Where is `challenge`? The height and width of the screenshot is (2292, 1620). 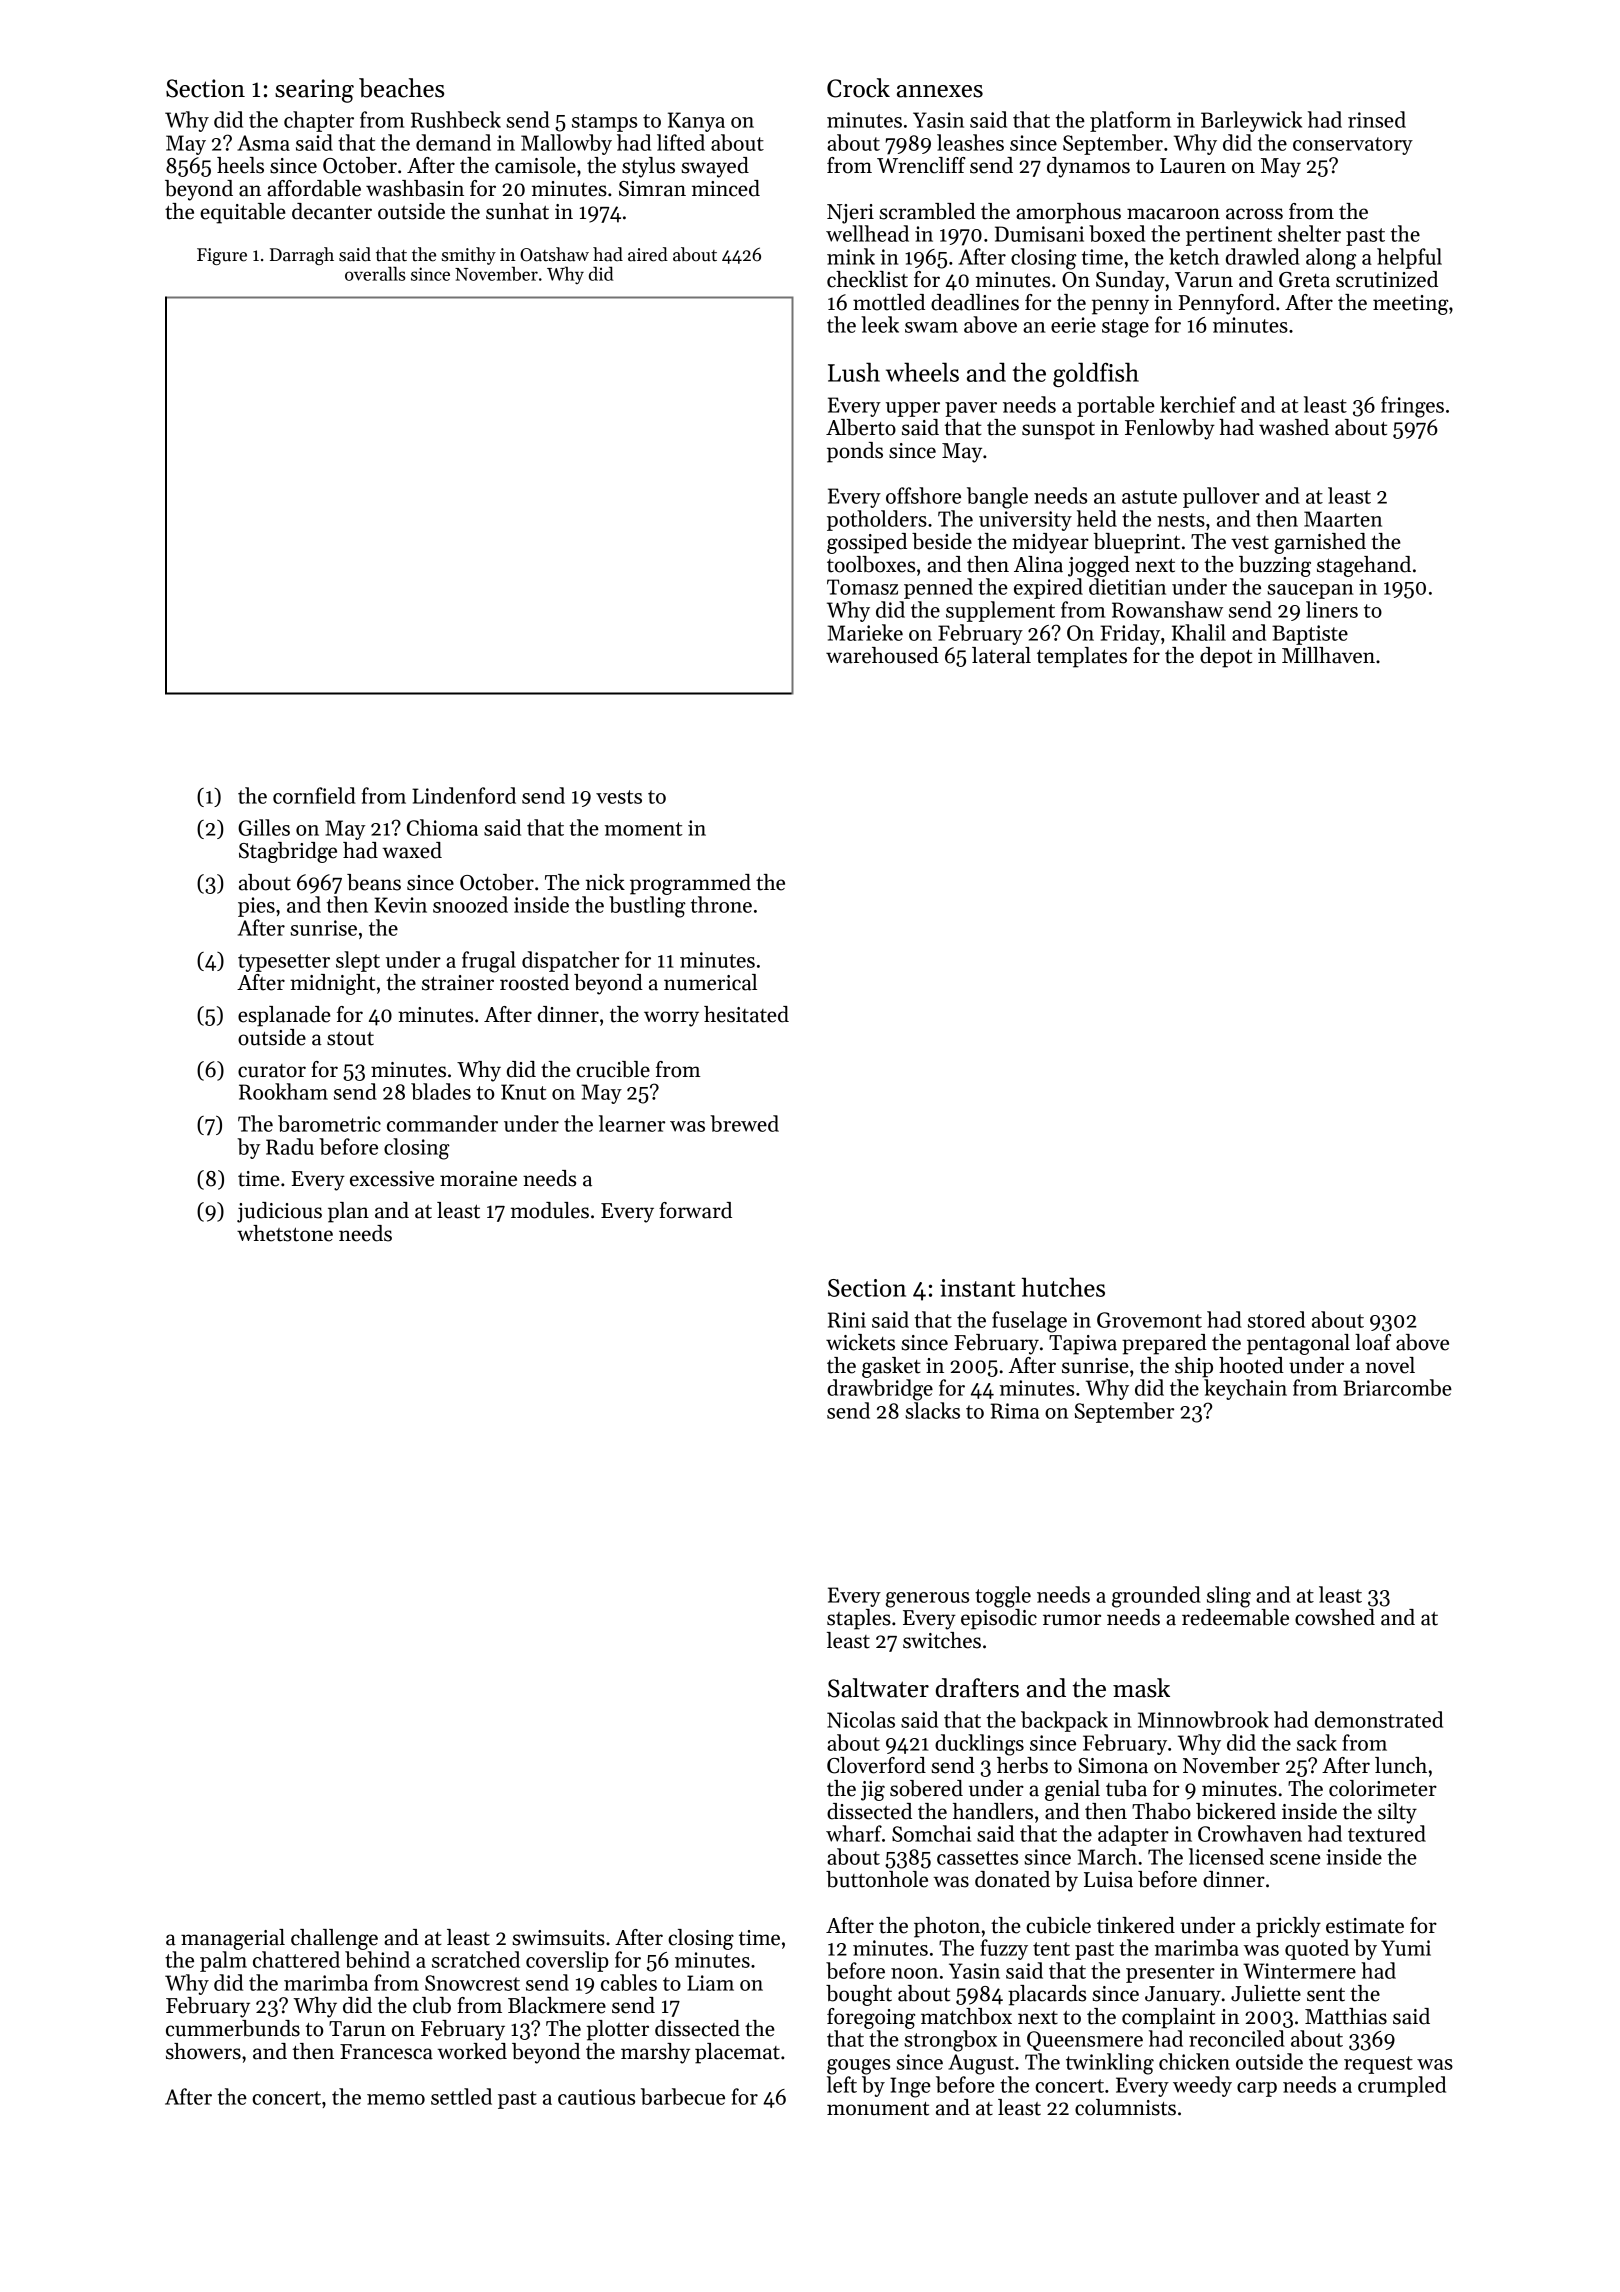 challenge is located at coordinates (334, 1939).
